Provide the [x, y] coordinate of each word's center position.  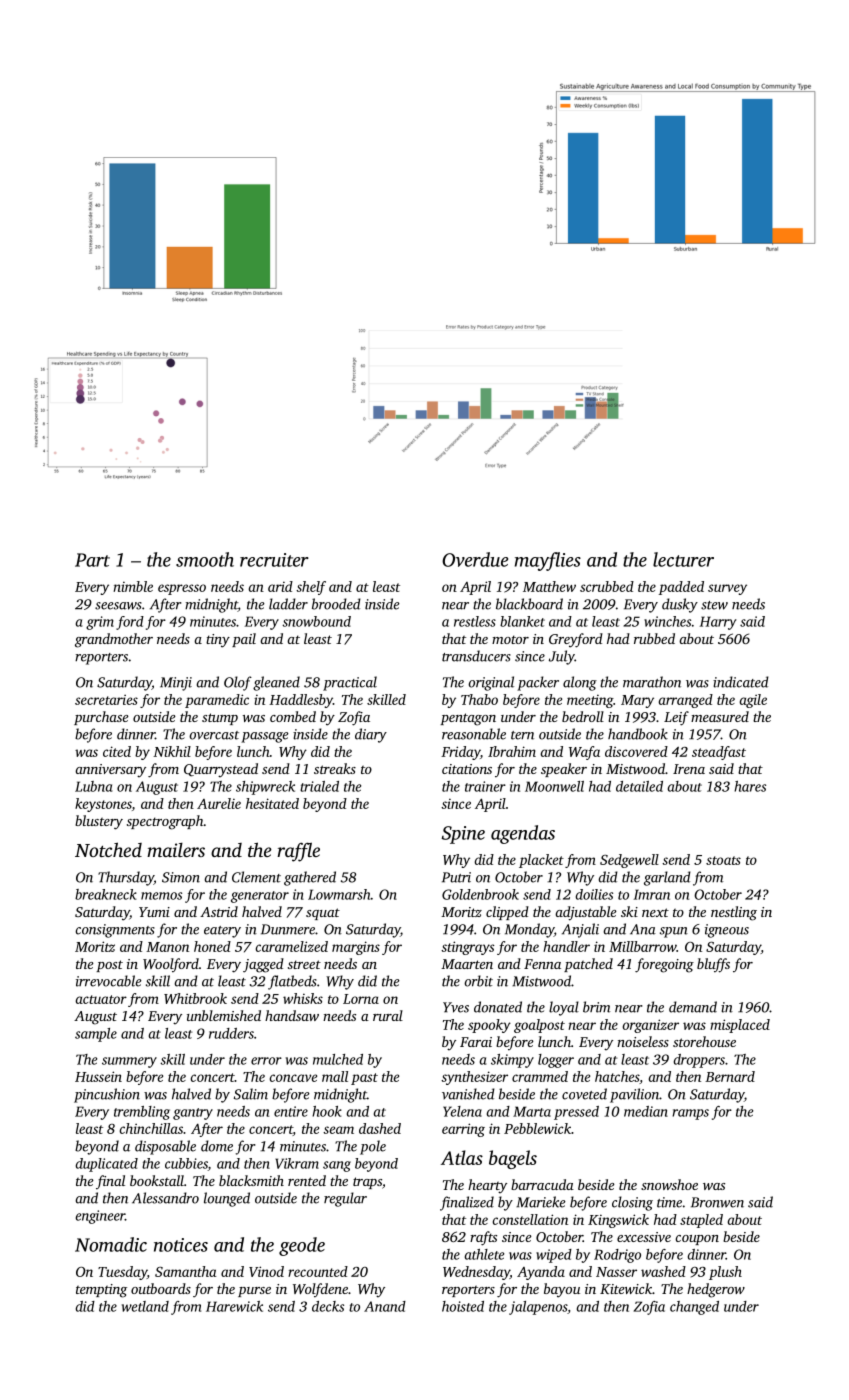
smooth [205, 559]
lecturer [683, 559]
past [364, 1079]
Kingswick [618, 1221]
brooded [336, 604]
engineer [100, 1217]
